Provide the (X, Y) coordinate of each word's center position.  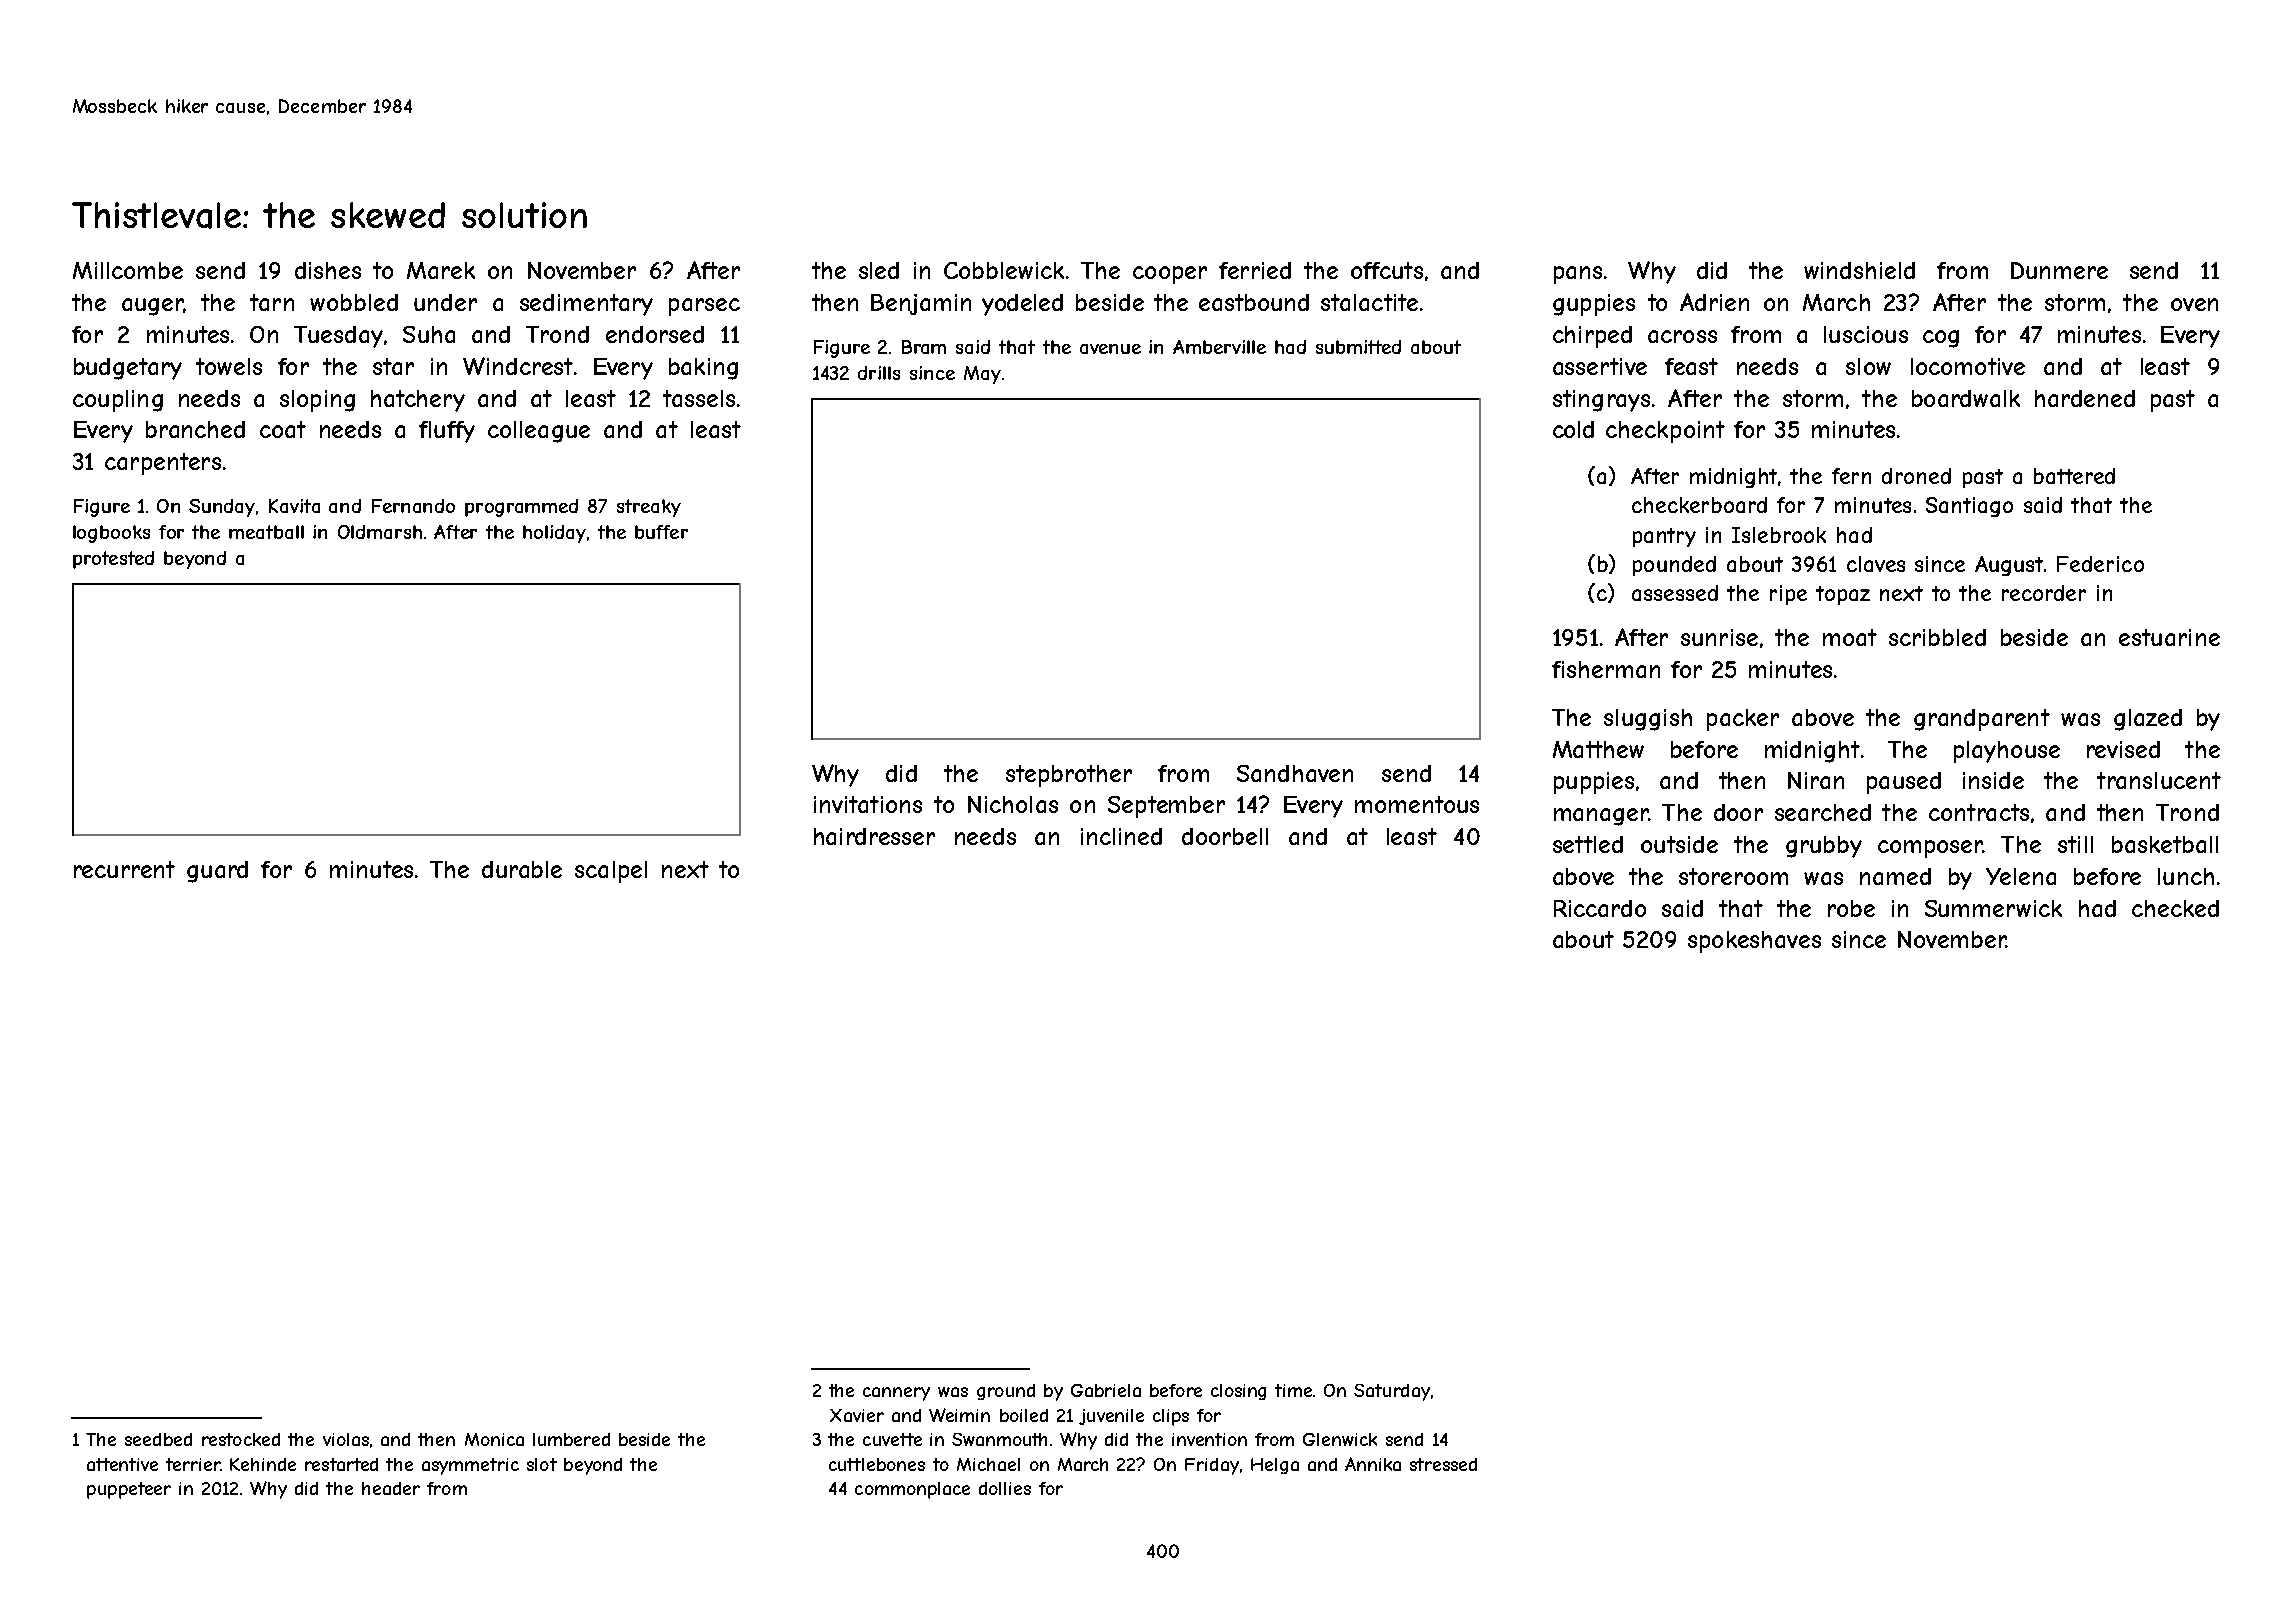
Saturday (1392, 1392)
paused (1904, 783)
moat (1850, 637)
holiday (554, 534)
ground (1006, 1392)
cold (1573, 429)
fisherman (1606, 669)
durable (522, 869)
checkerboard (1699, 505)
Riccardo (1600, 908)
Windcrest (518, 366)
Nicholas (1013, 804)
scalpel (611, 872)
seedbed (158, 1439)
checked (2175, 908)
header (391, 1488)
